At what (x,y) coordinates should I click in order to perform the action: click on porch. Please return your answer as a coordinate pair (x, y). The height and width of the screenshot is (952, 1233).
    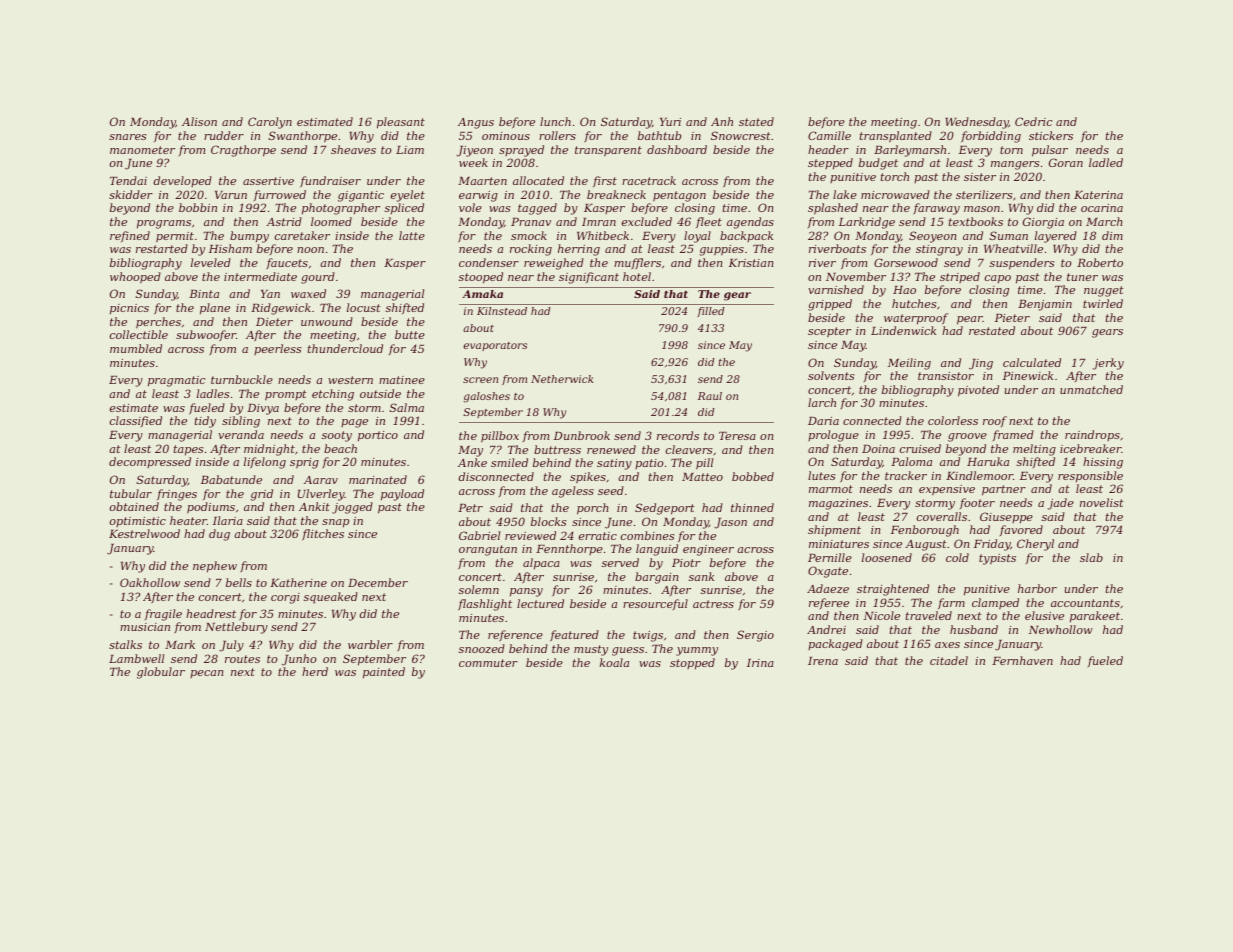
    Looking at the image, I should click on (592, 509).
